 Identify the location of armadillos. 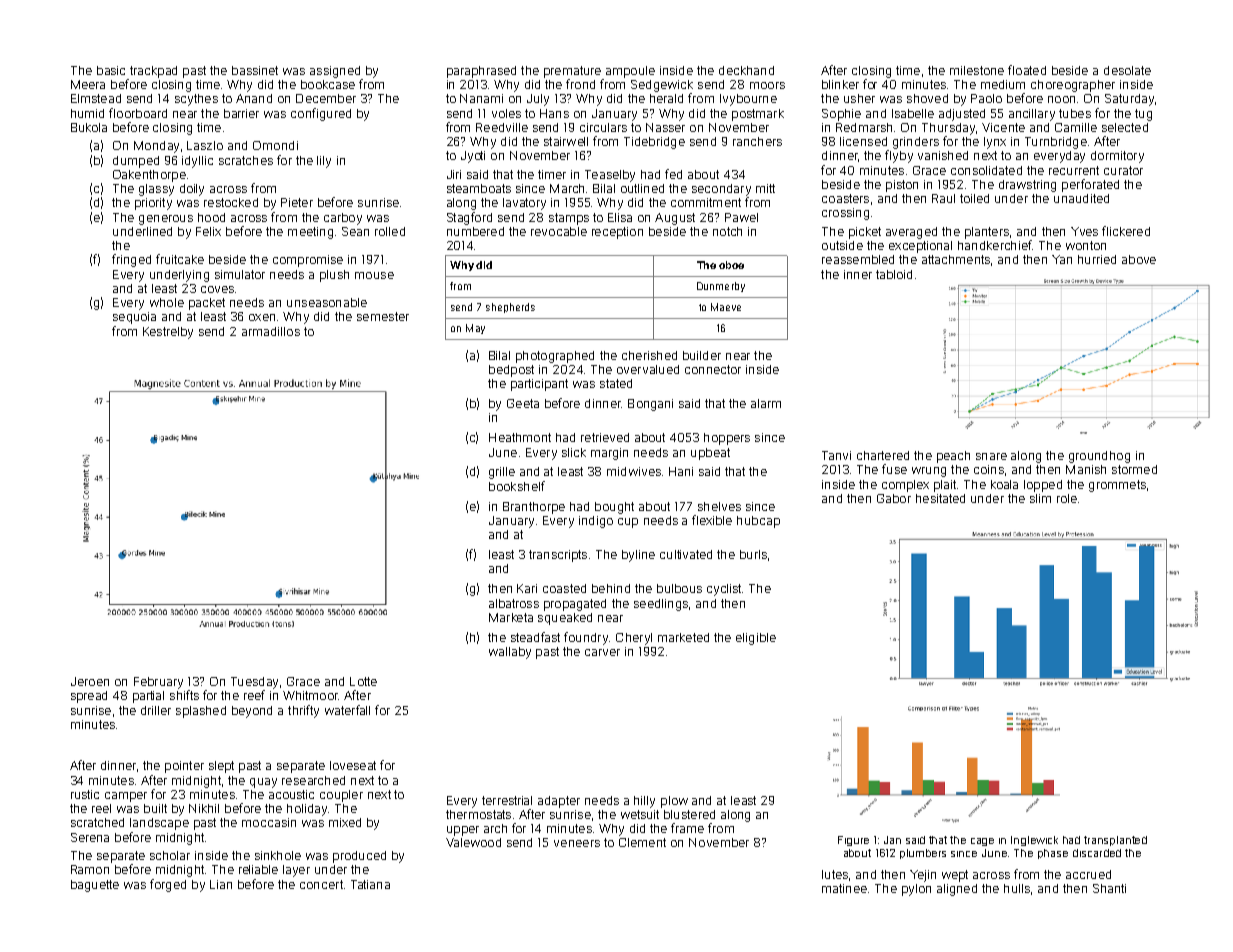
(271, 331).
